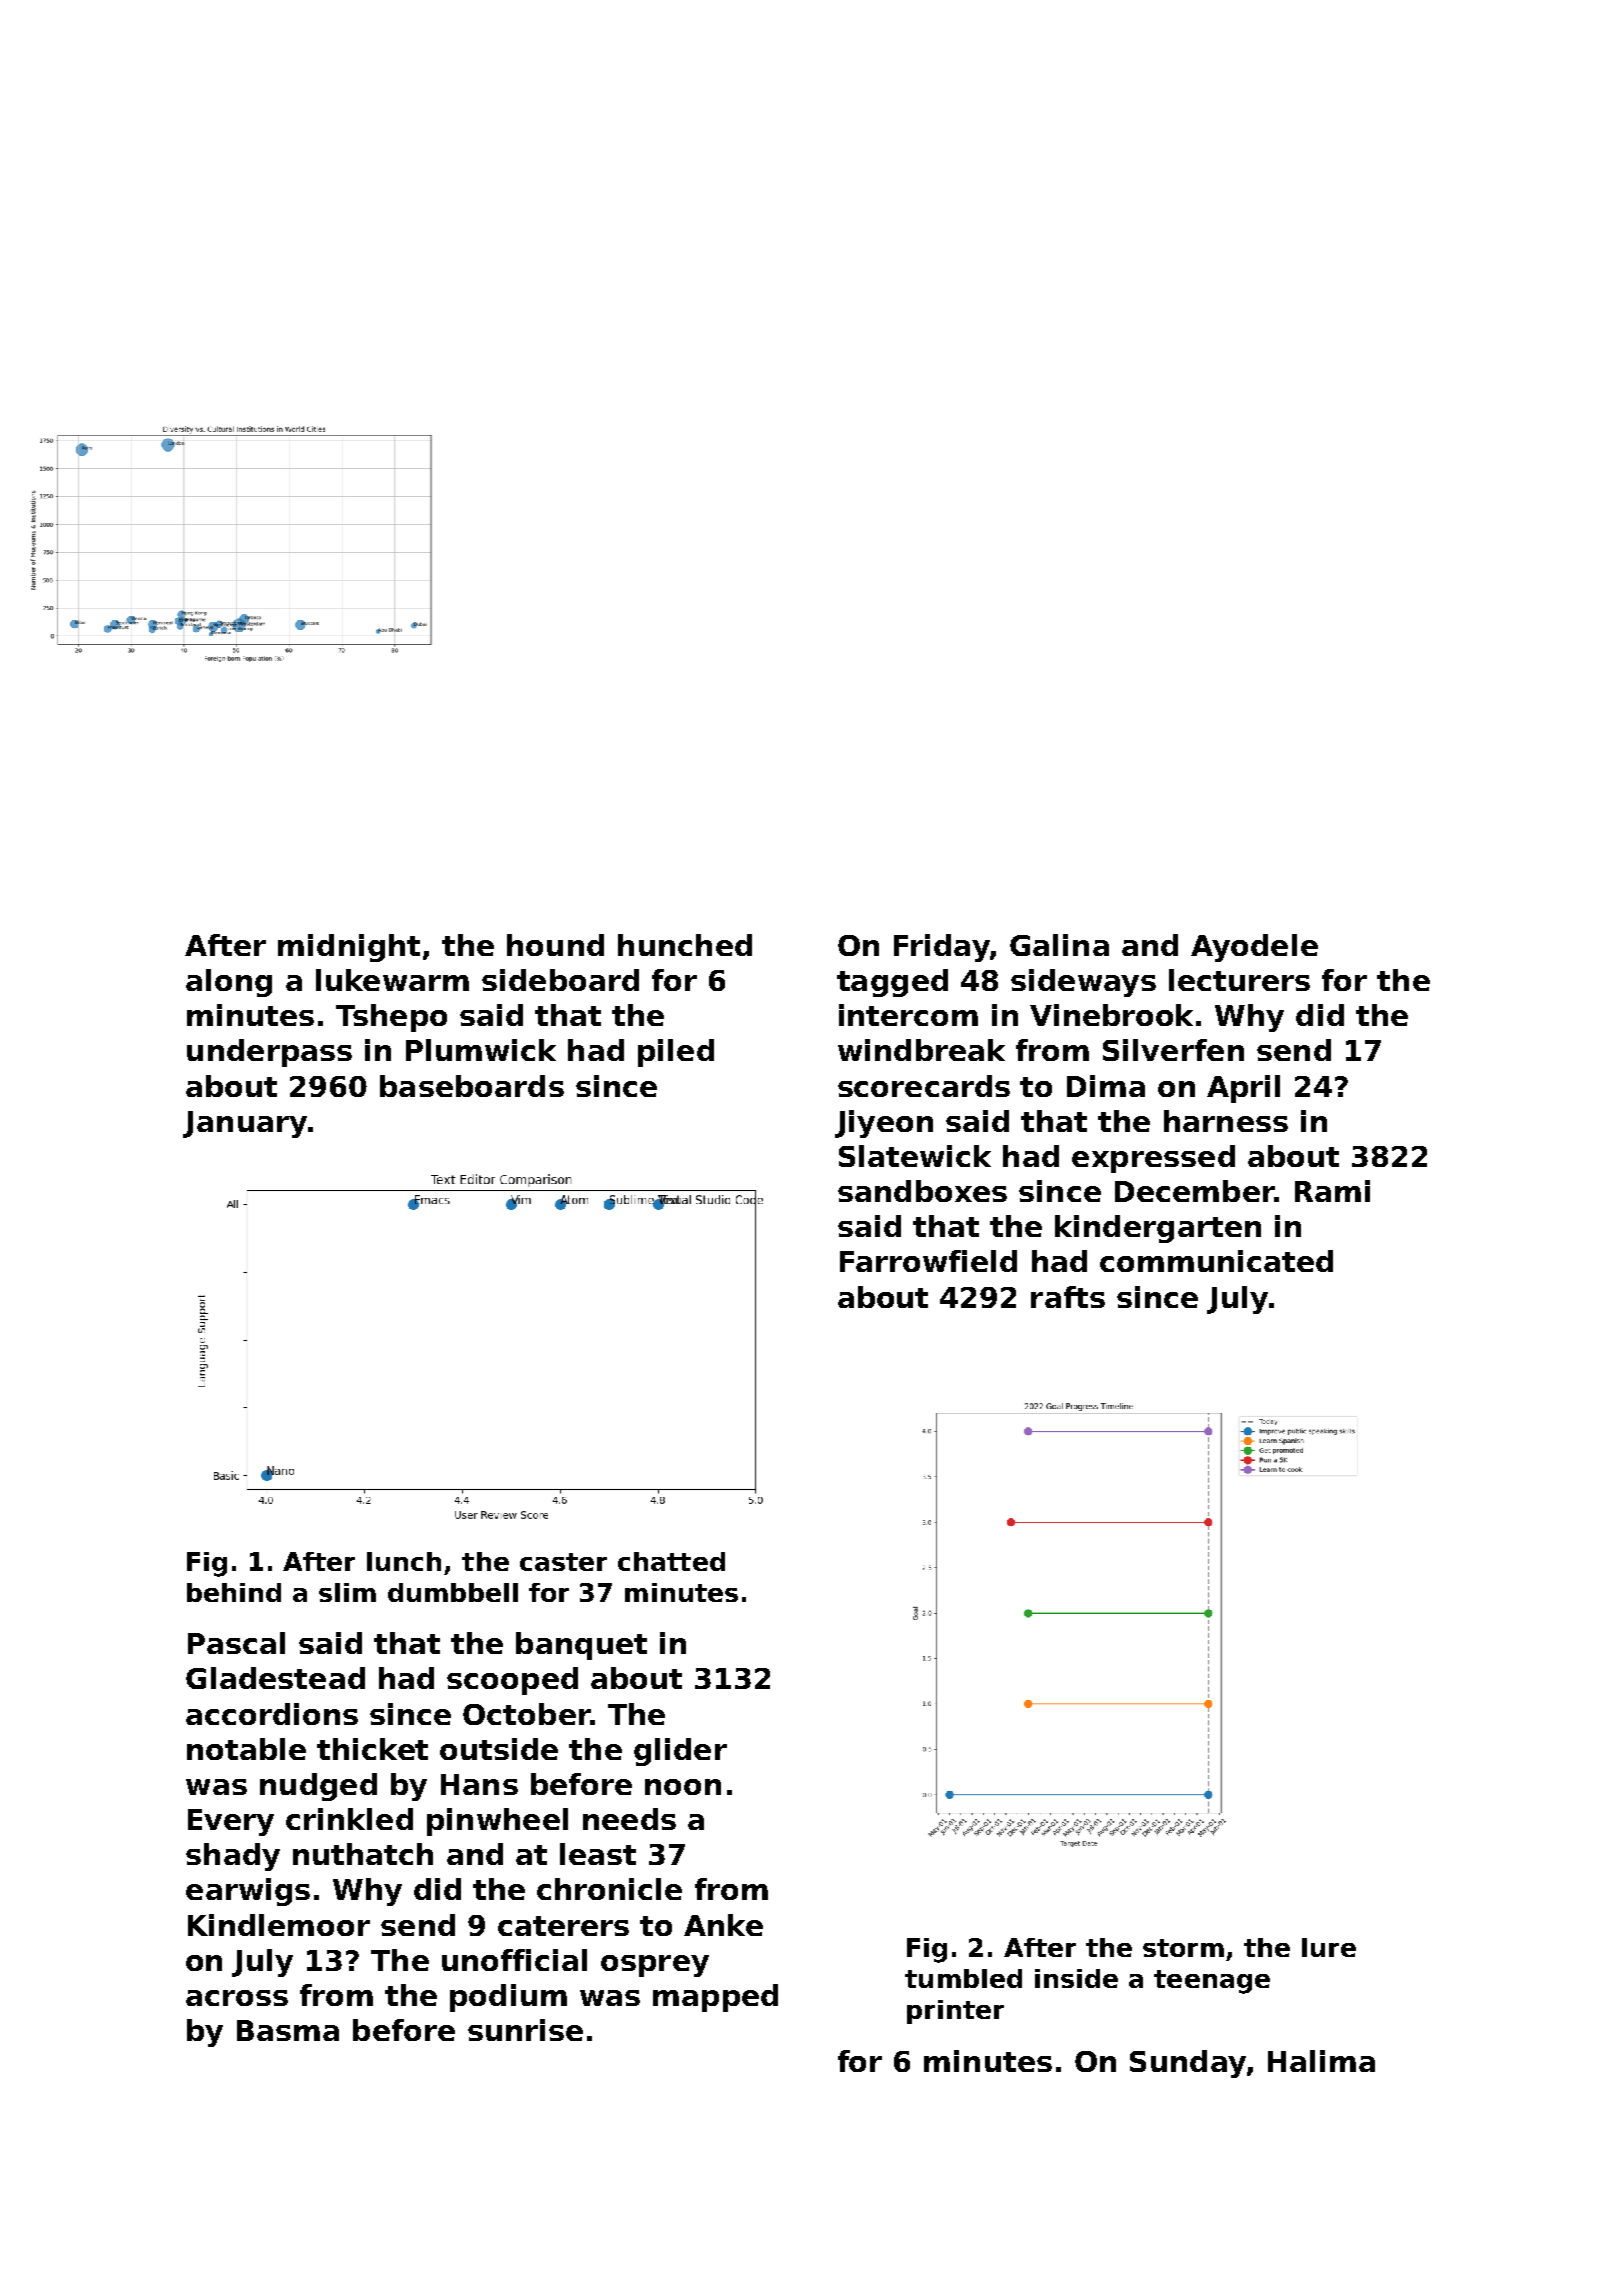  I want to click on crinkled, so click(349, 1819).
